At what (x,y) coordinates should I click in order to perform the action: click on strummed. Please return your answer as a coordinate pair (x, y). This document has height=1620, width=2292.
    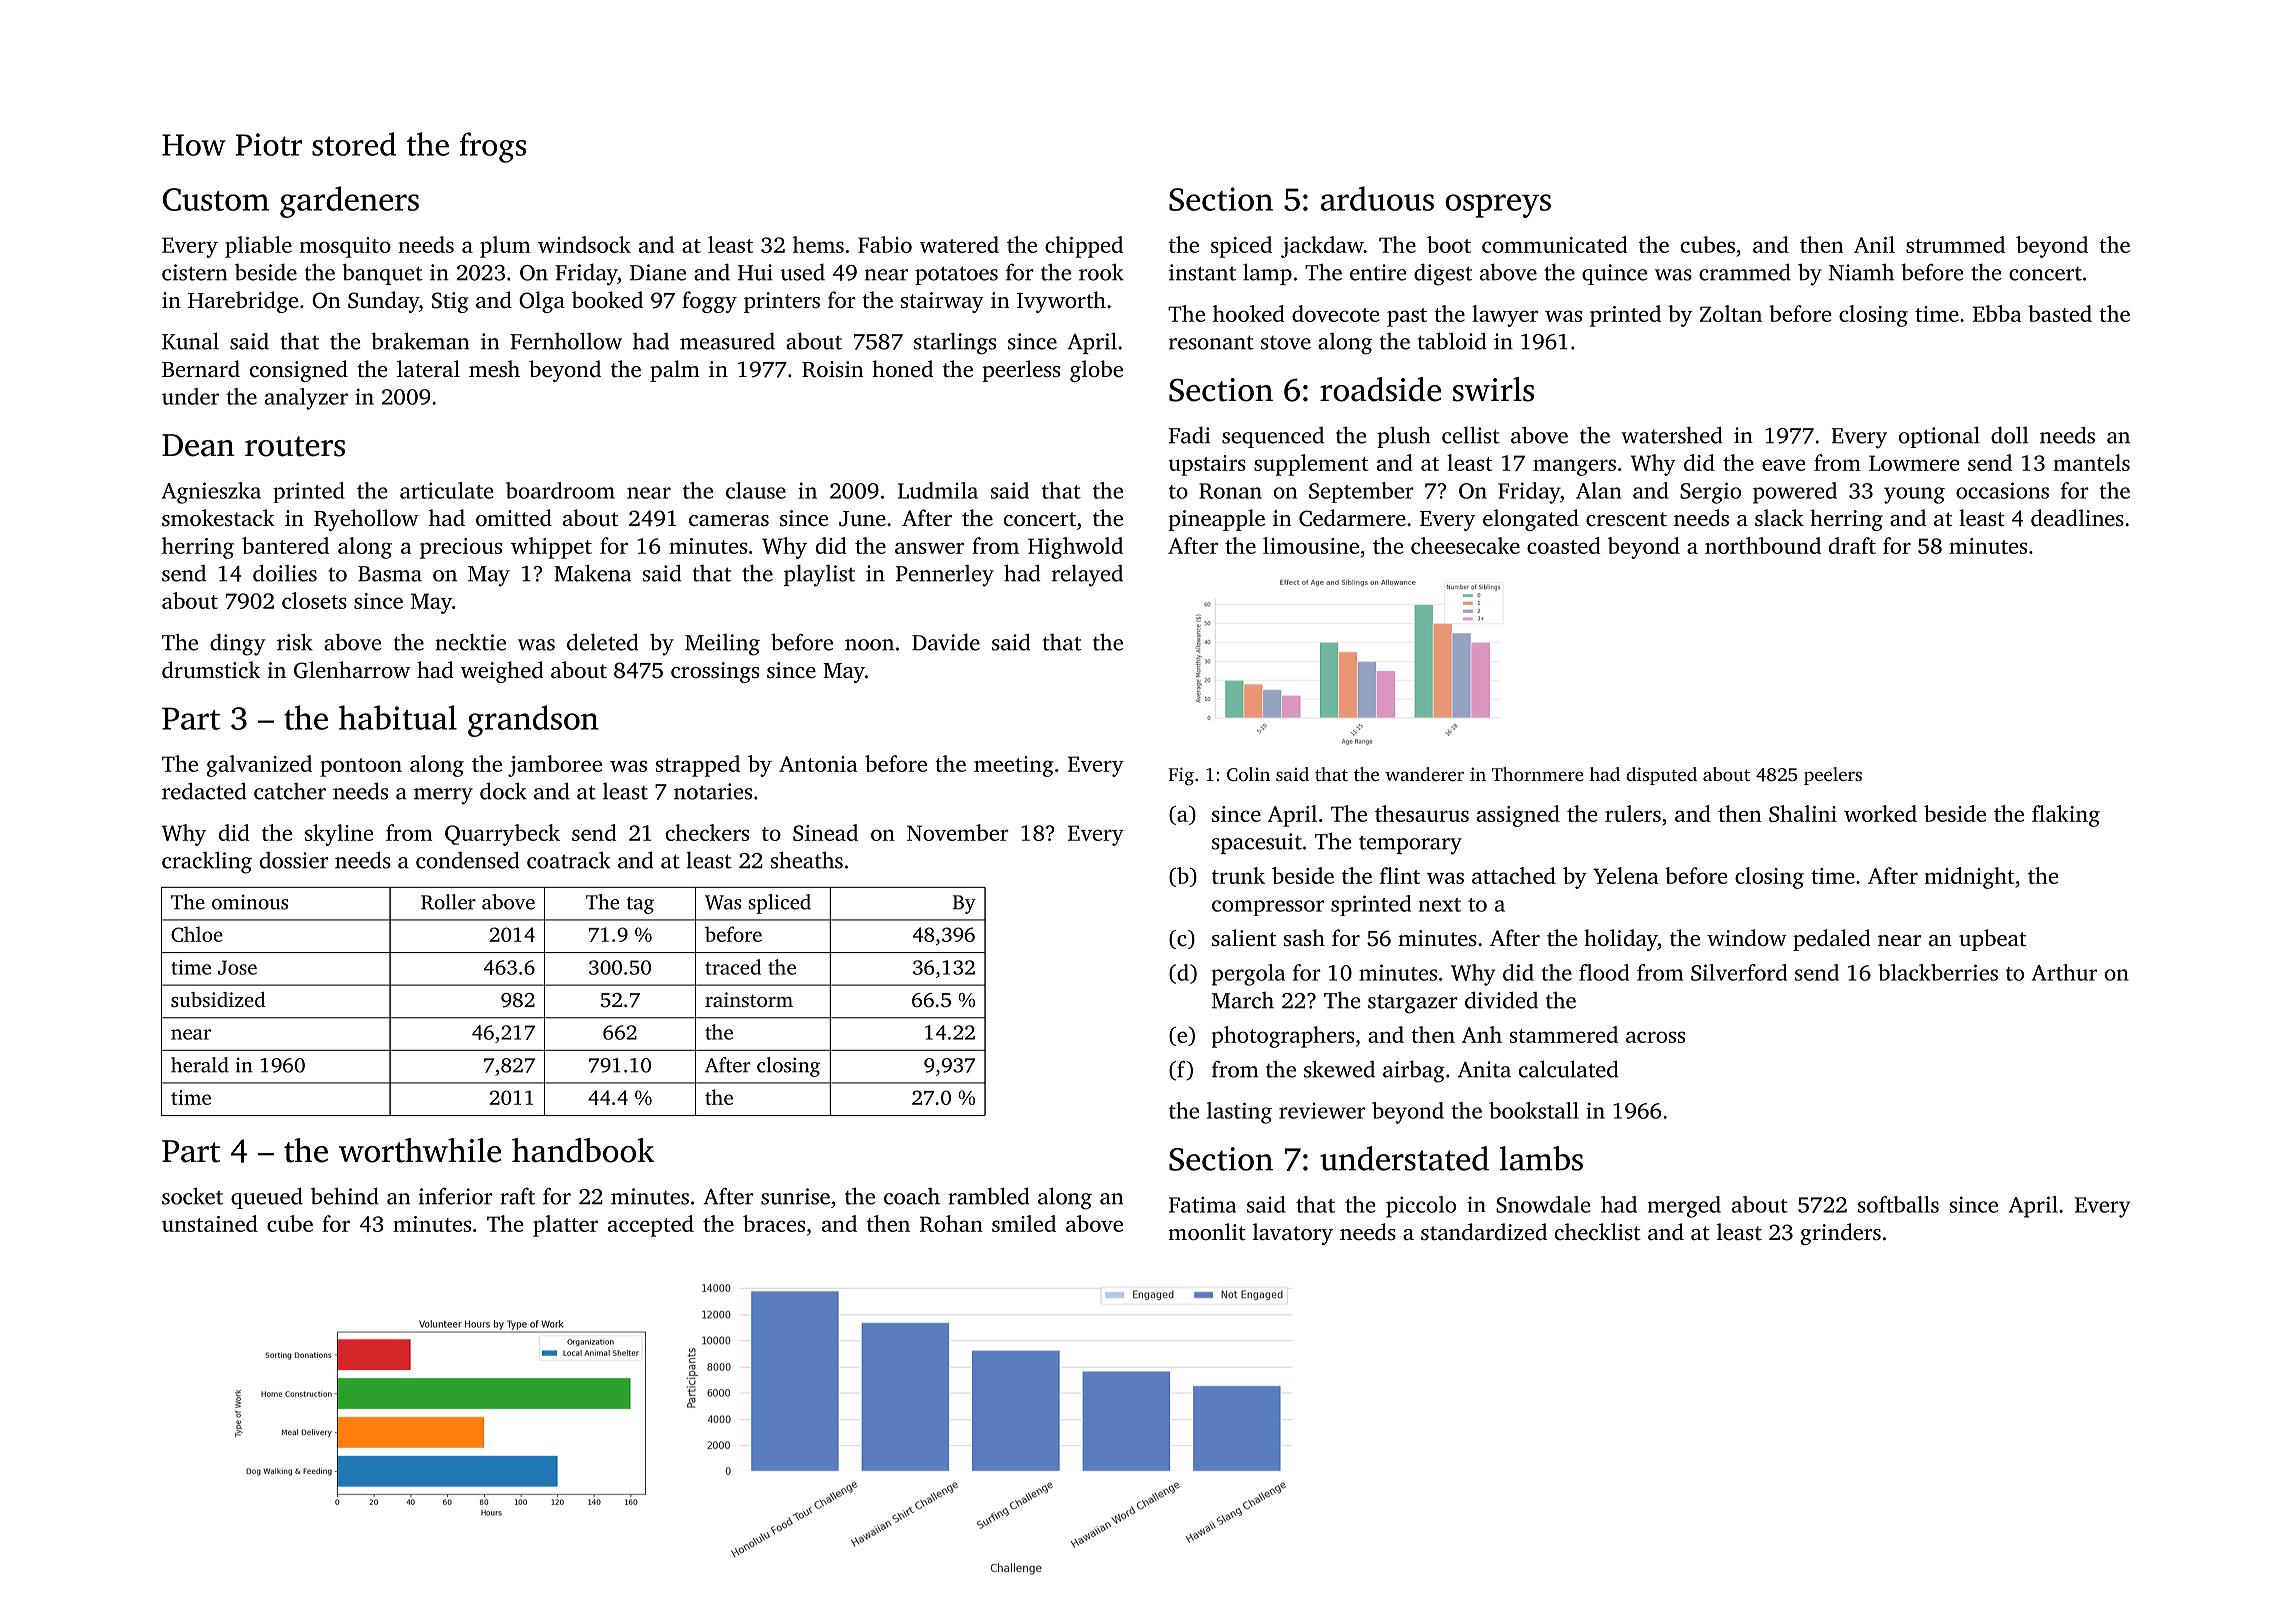
    Looking at the image, I should click on (1955, 244).
